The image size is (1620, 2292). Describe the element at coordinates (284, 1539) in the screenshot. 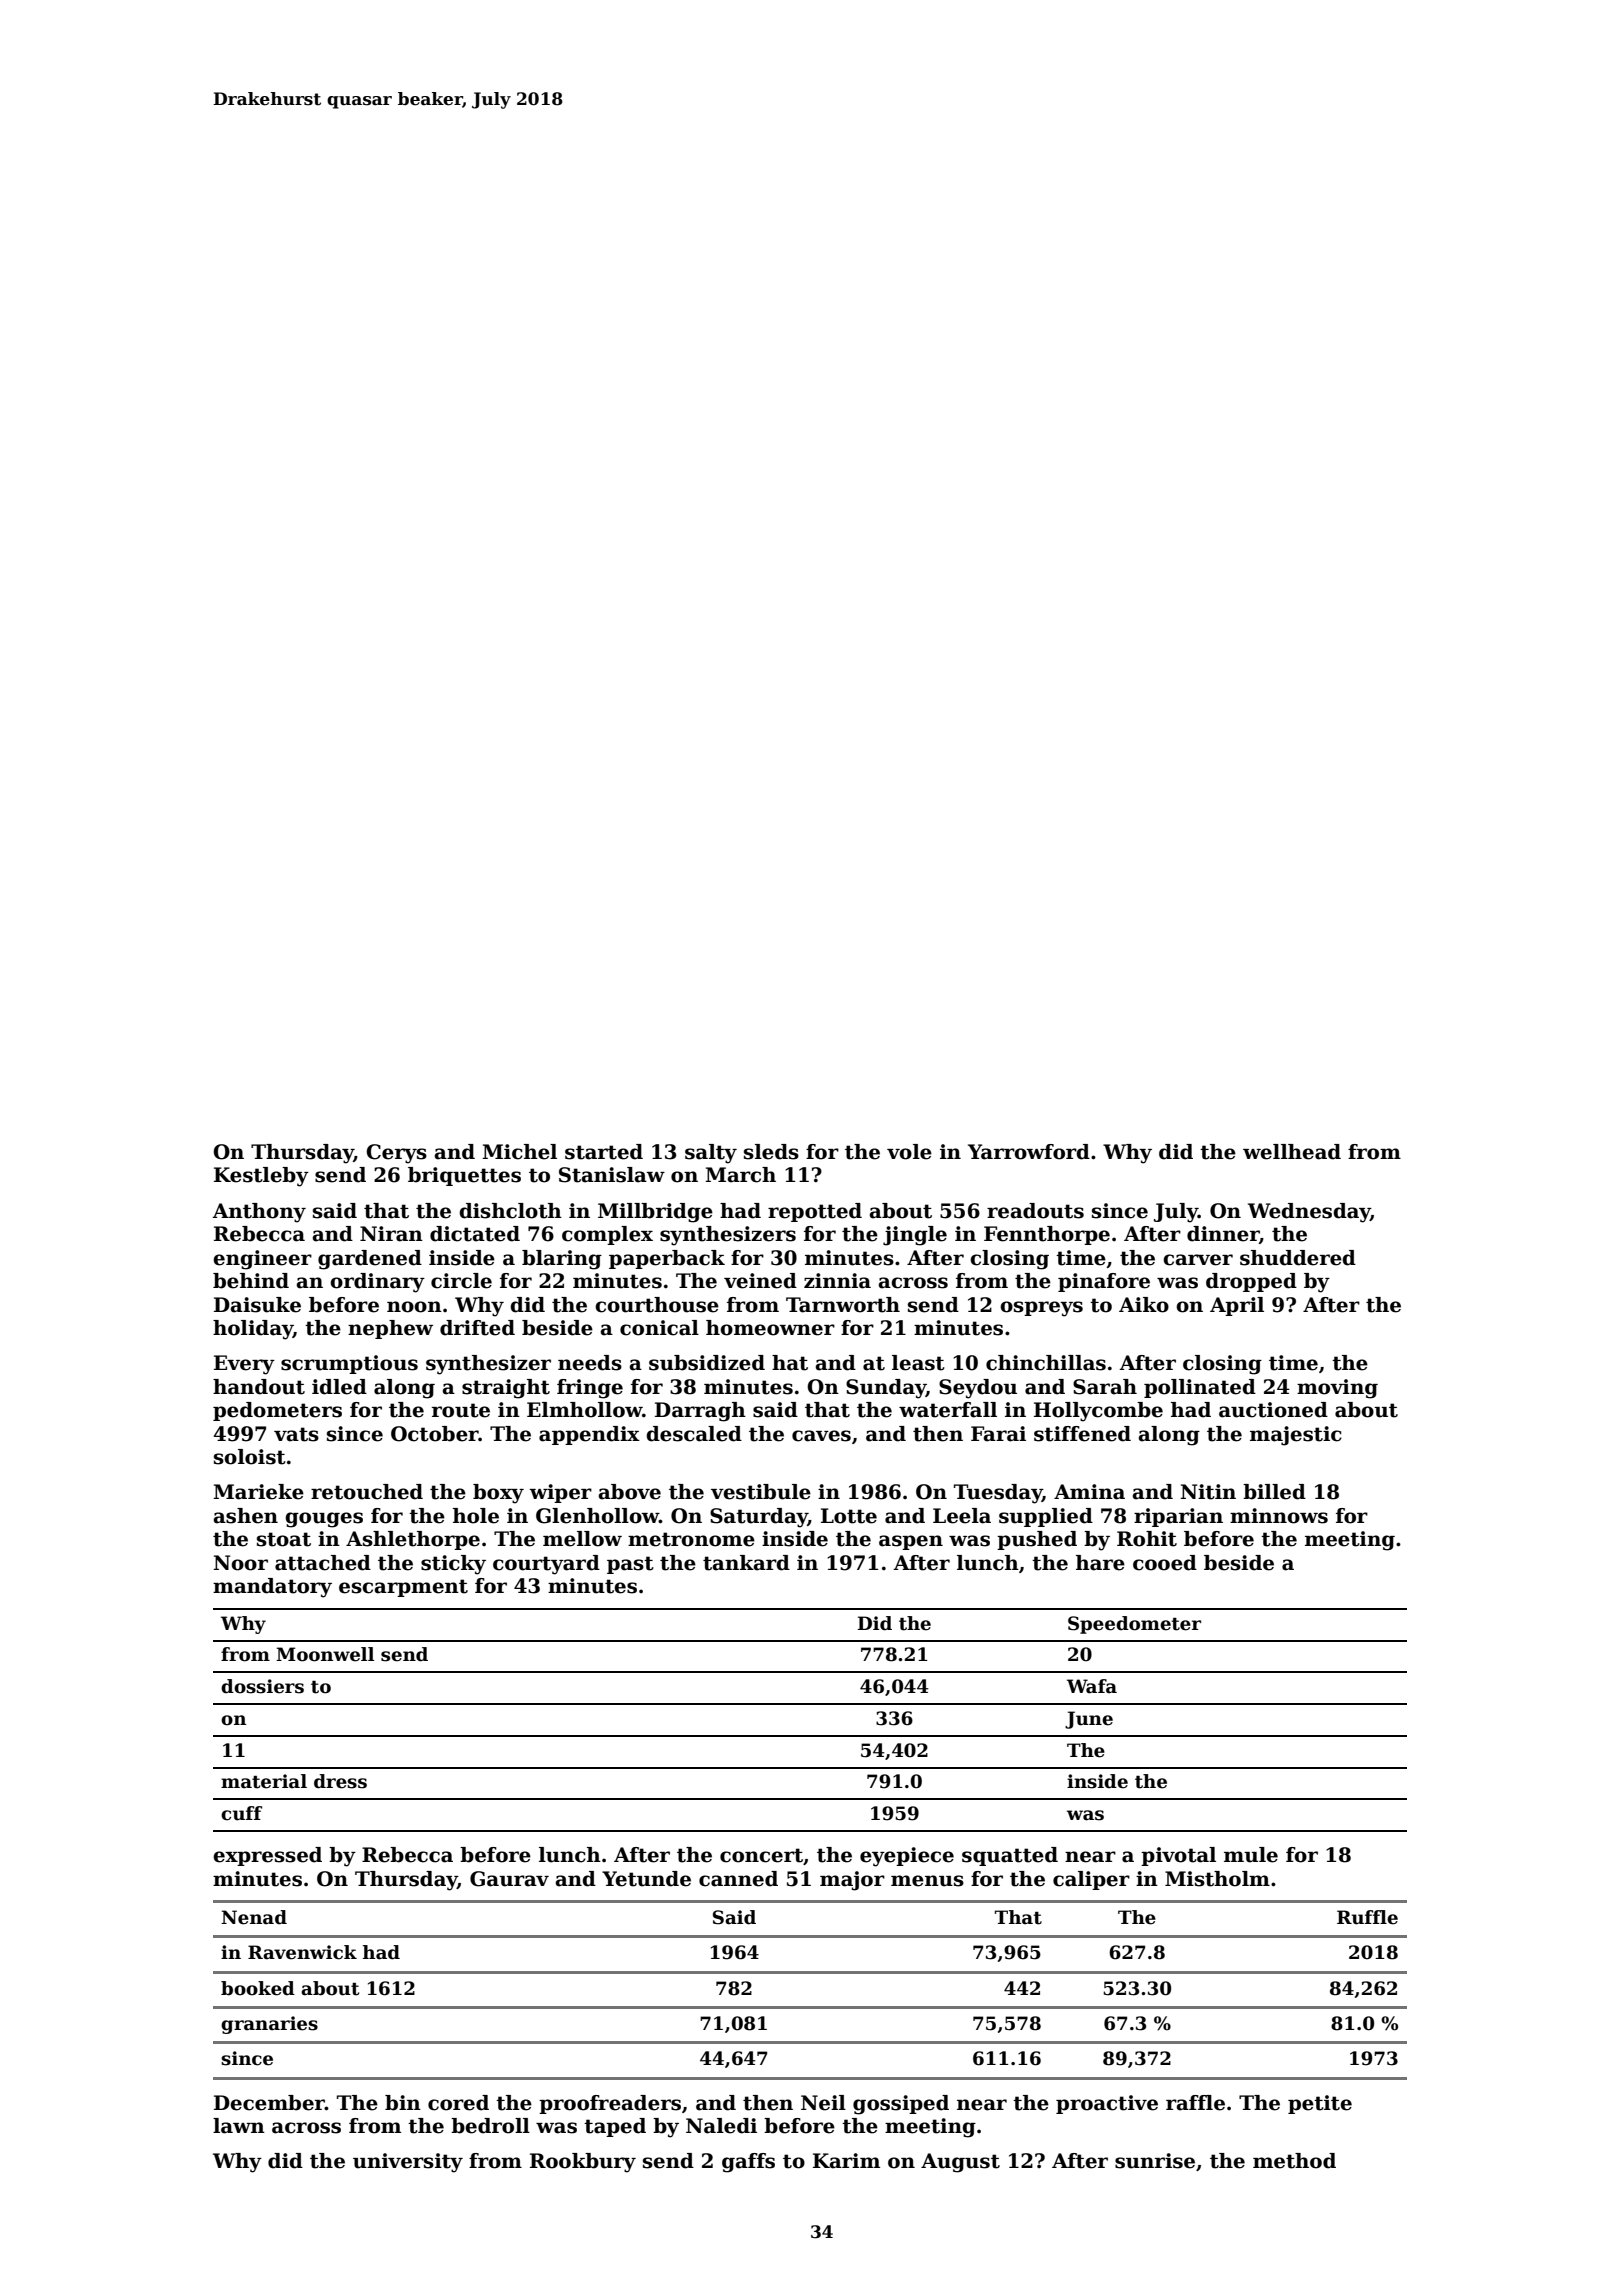

I see `stoat` at that location.
